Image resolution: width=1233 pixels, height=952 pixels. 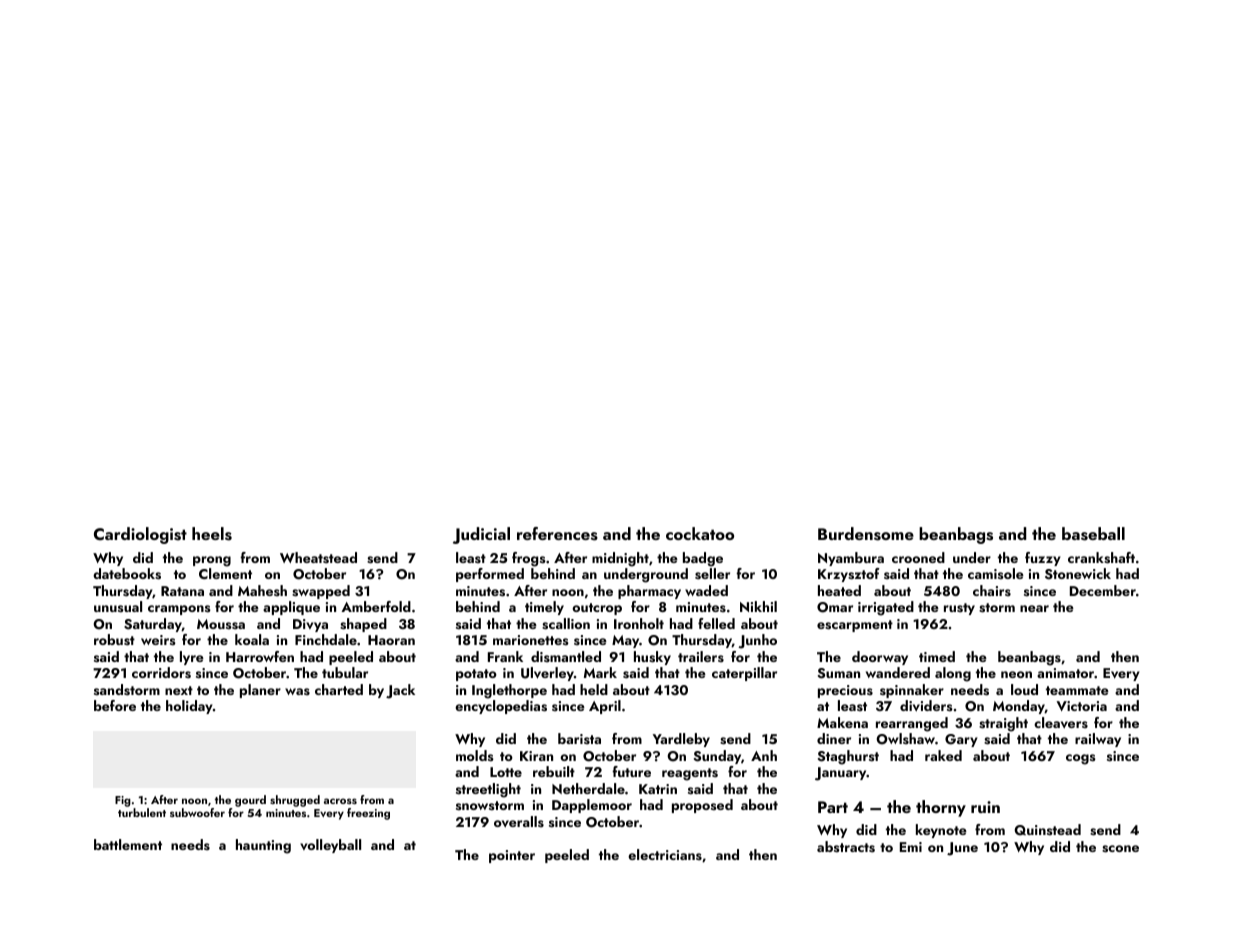 I want to click on Cardiologist, so click(x=140, y=535).
